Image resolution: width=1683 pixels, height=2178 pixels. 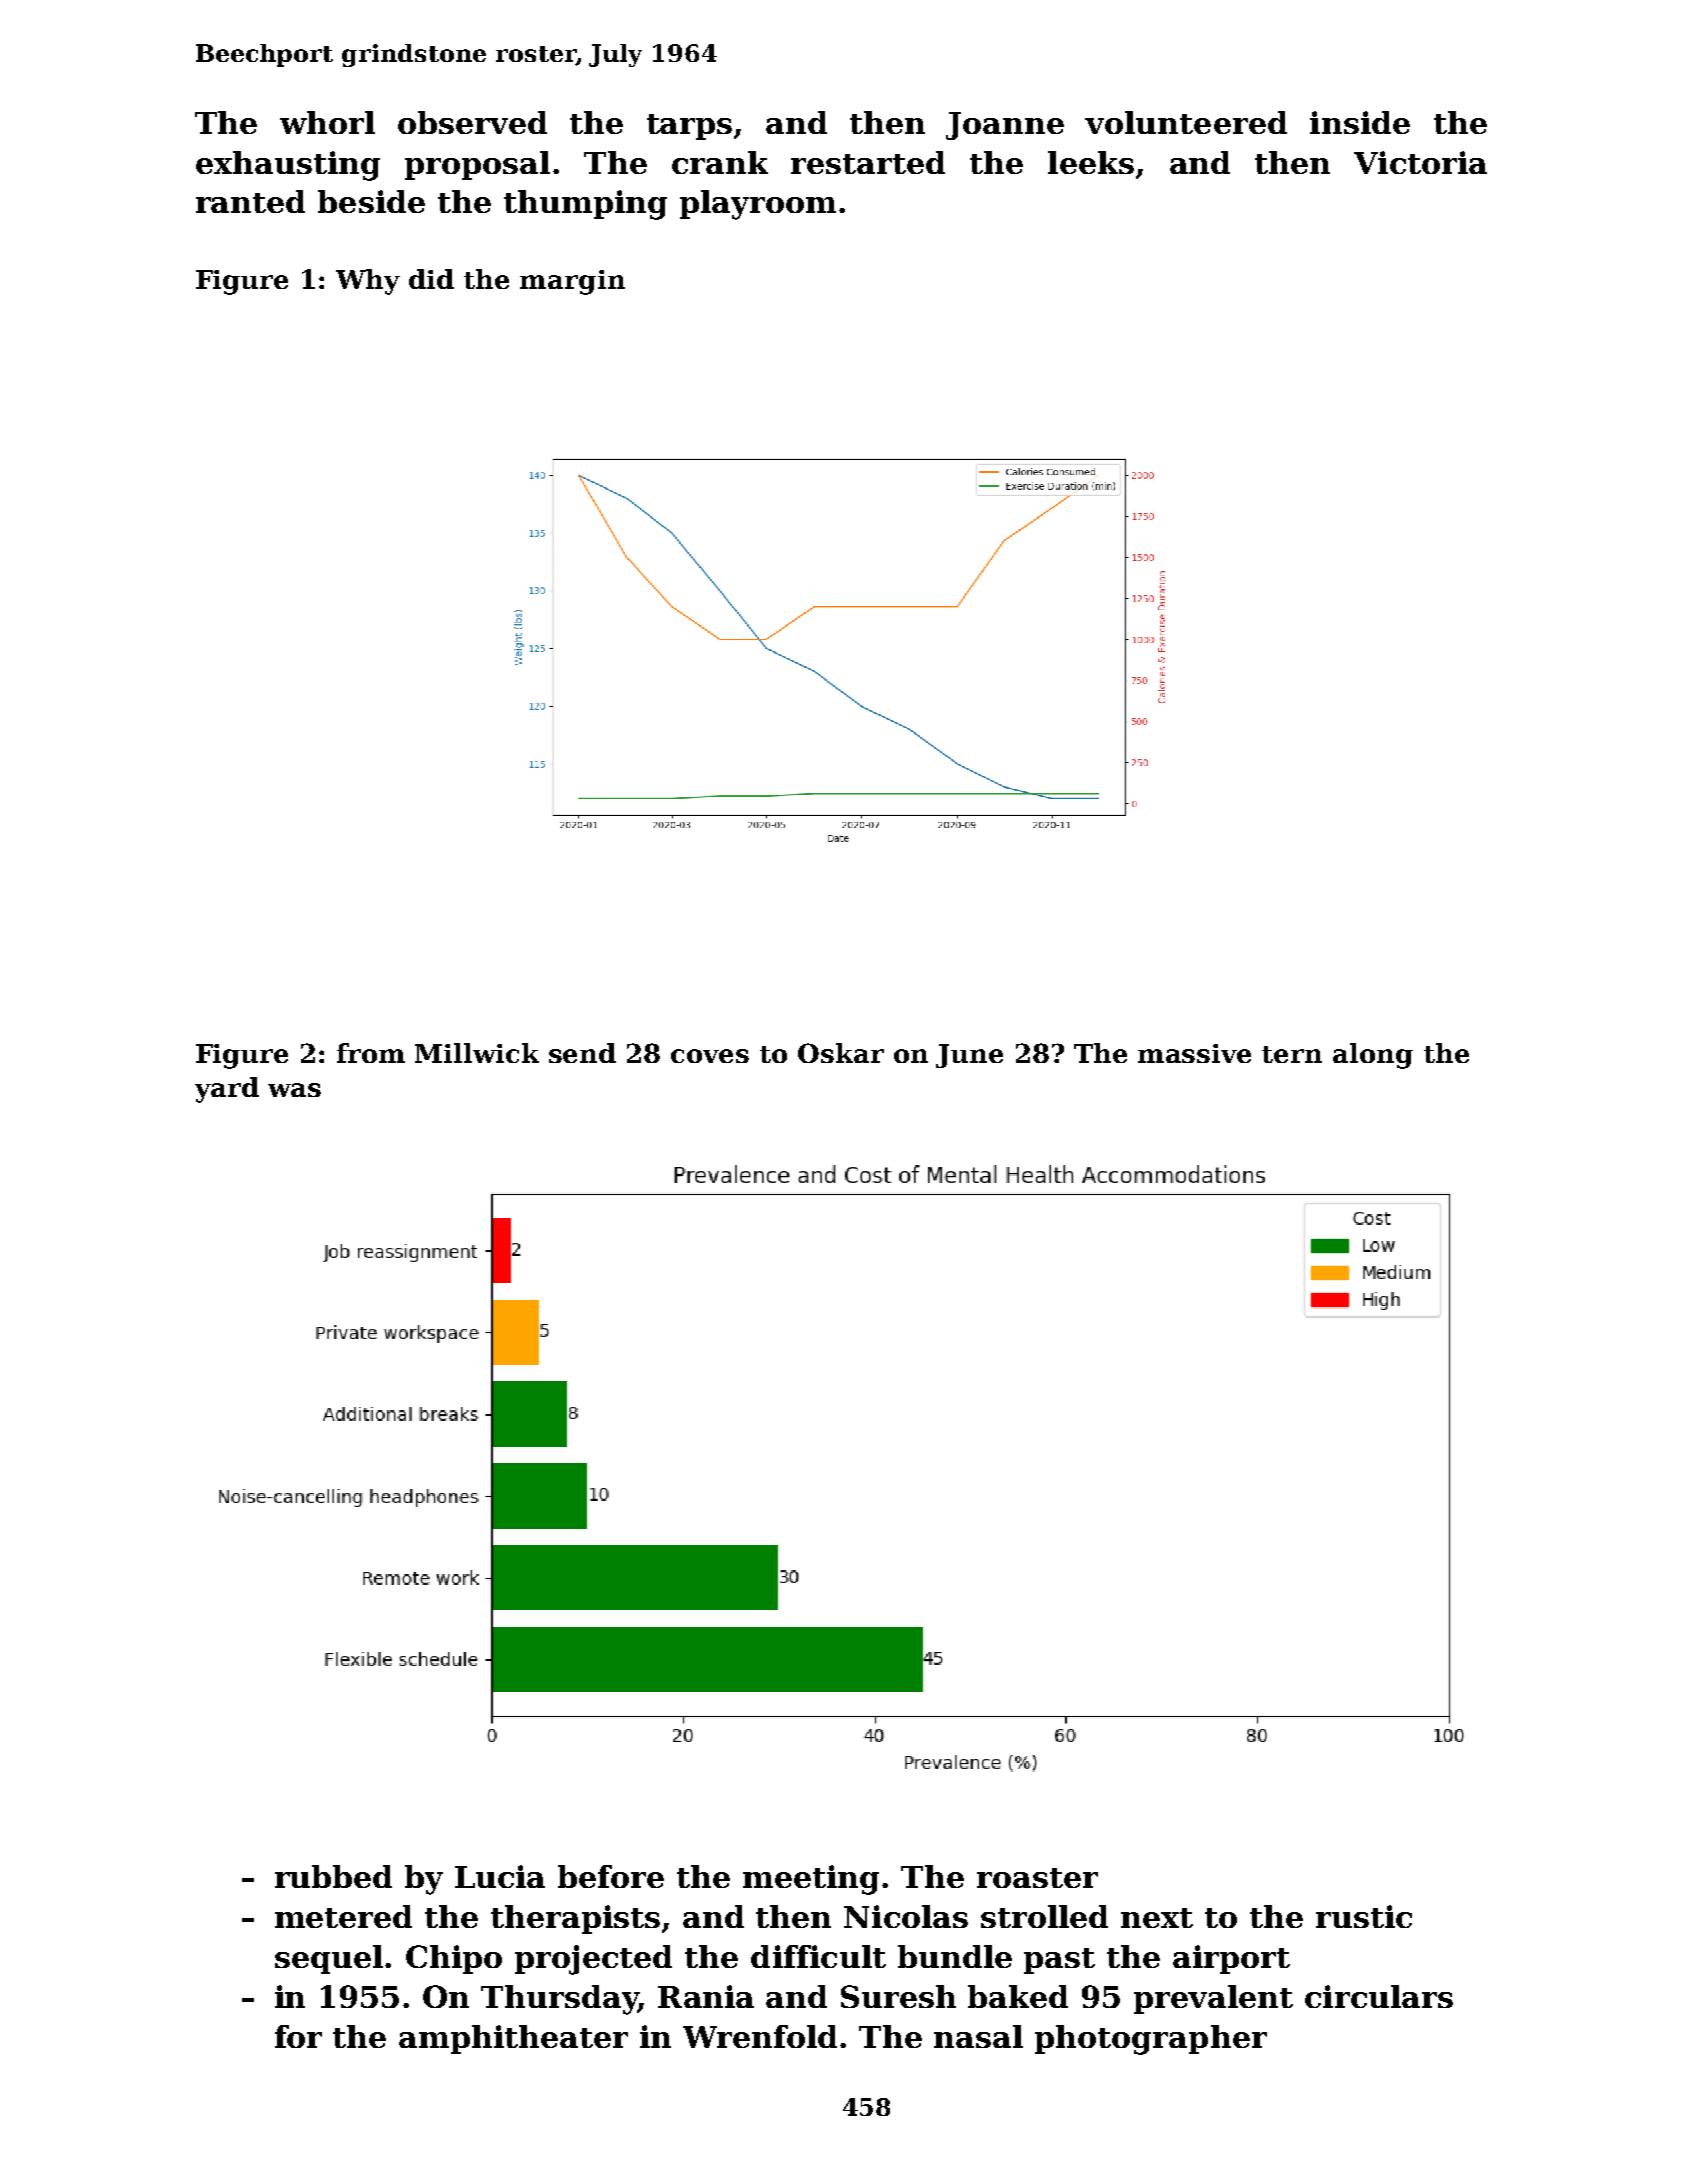 I want to click on amphitheater, so click(x=513, y=2039).
